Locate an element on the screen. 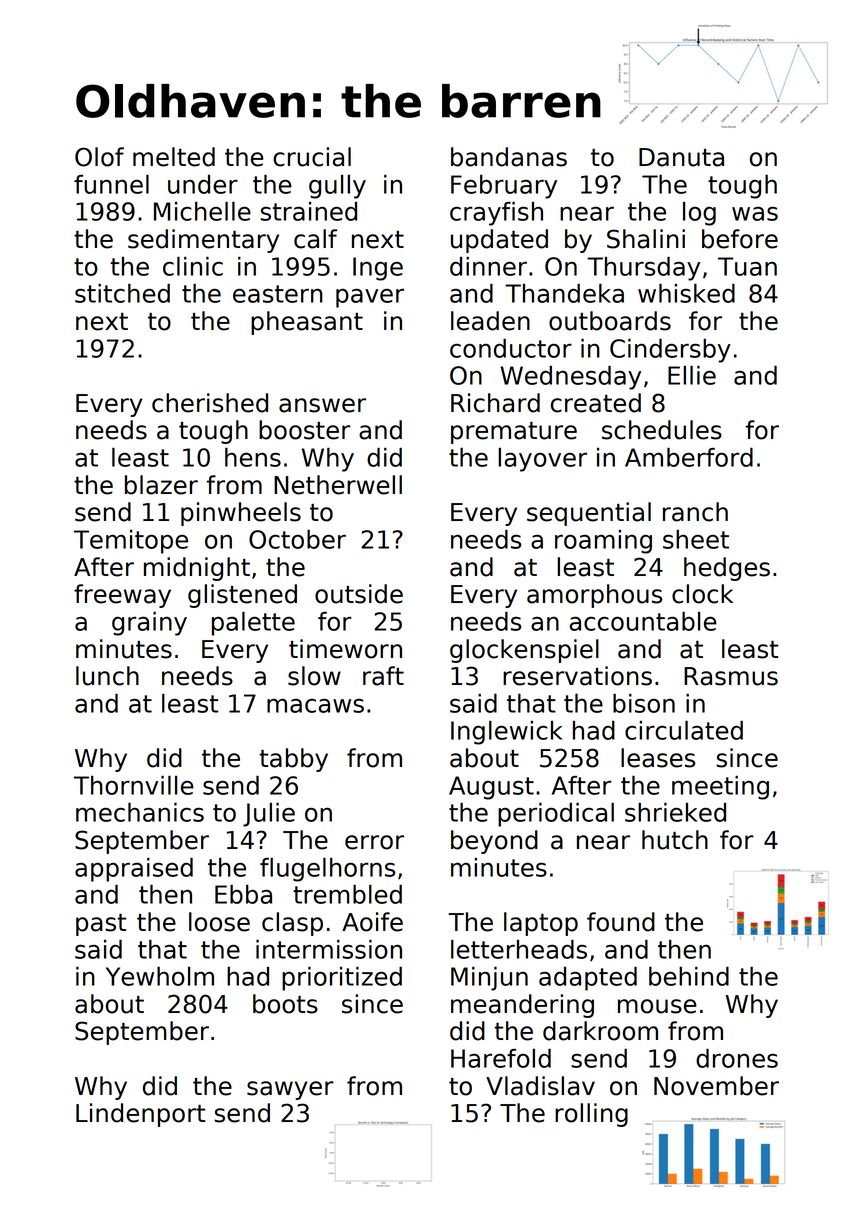  cherished is located at coordinates (210, 403).
